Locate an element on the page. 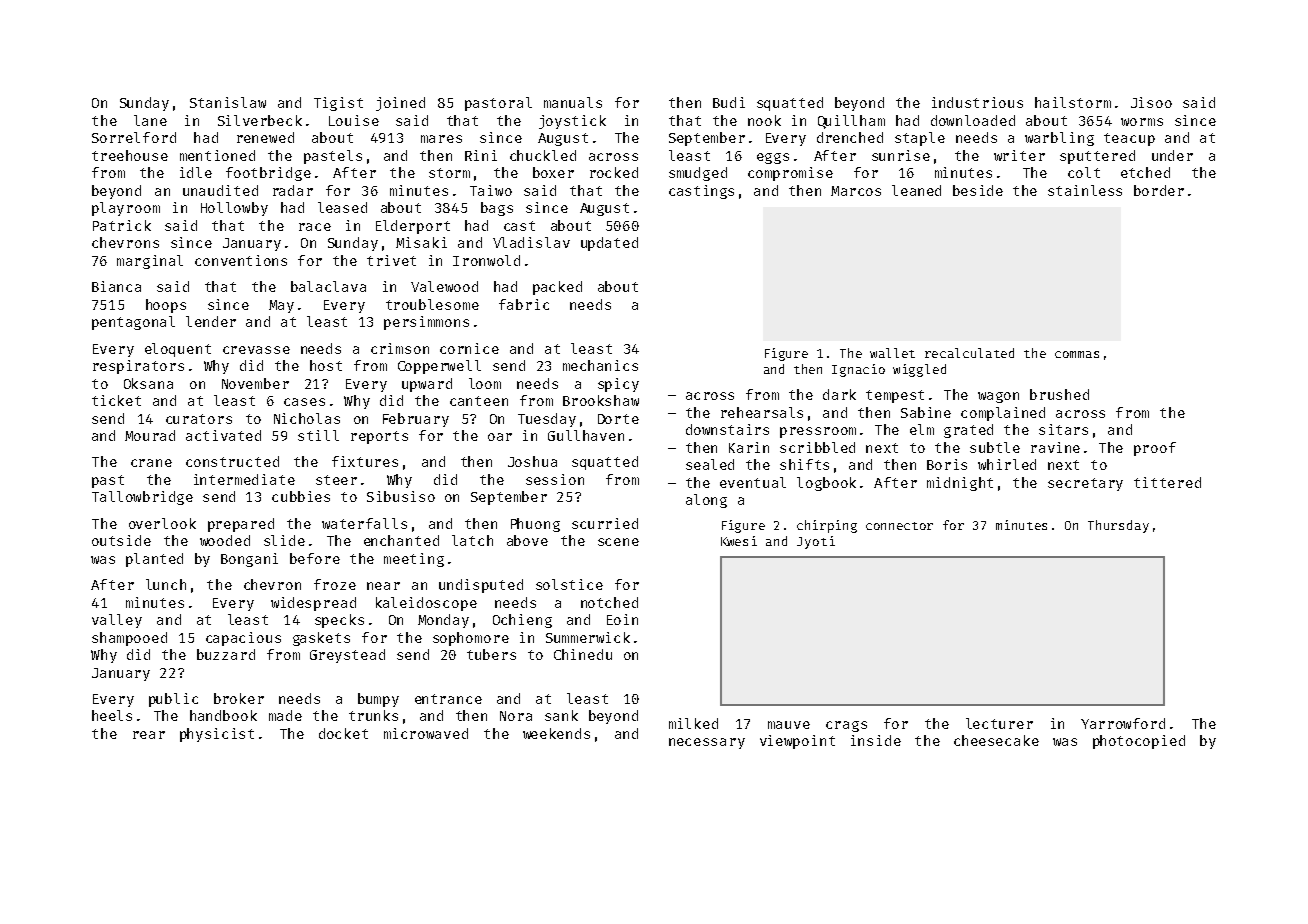 The height and width of the image is (924, 1308). rear is located at coordinates (149, 735).
